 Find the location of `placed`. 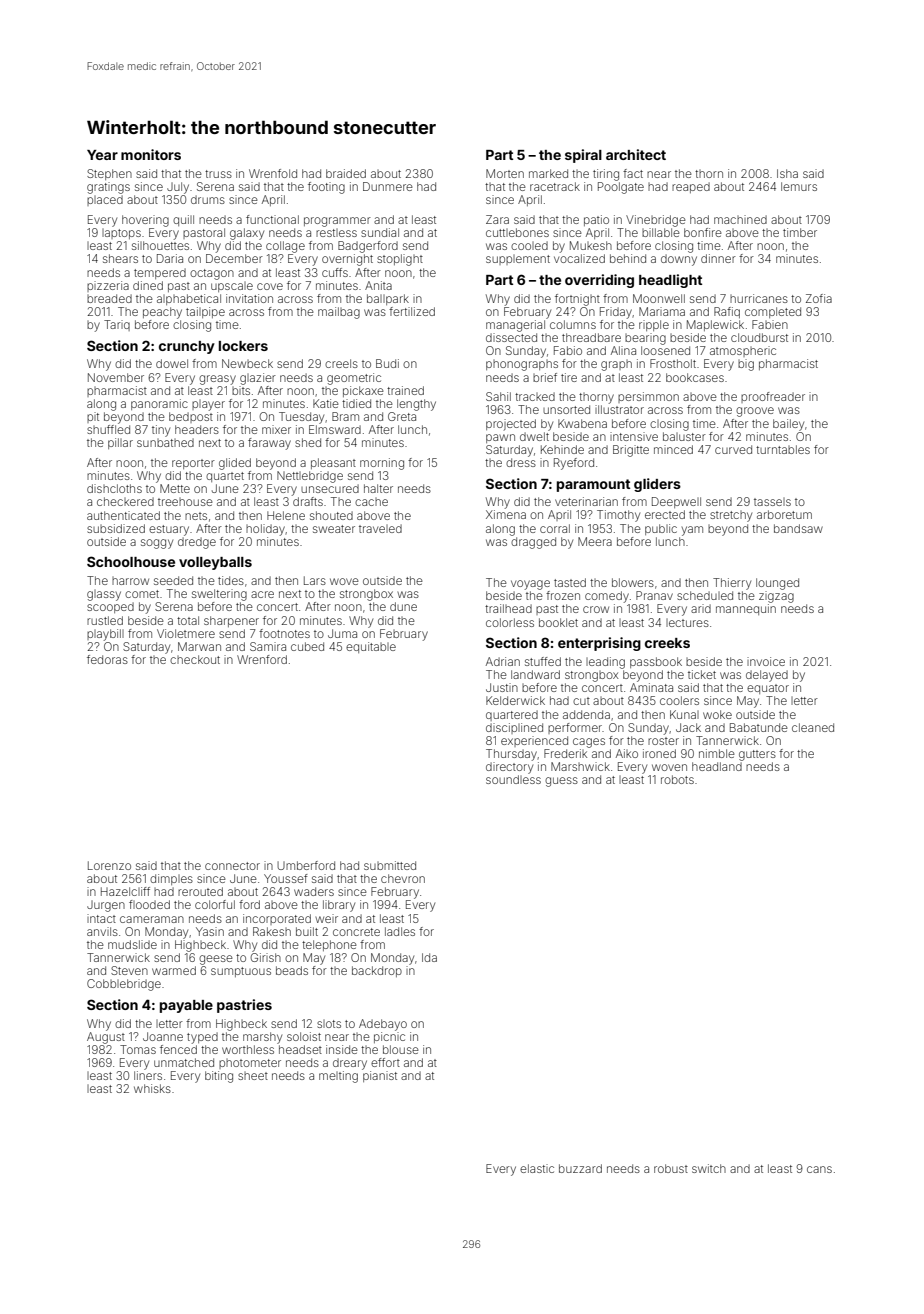

placed is located at coordinates (105, 200).
